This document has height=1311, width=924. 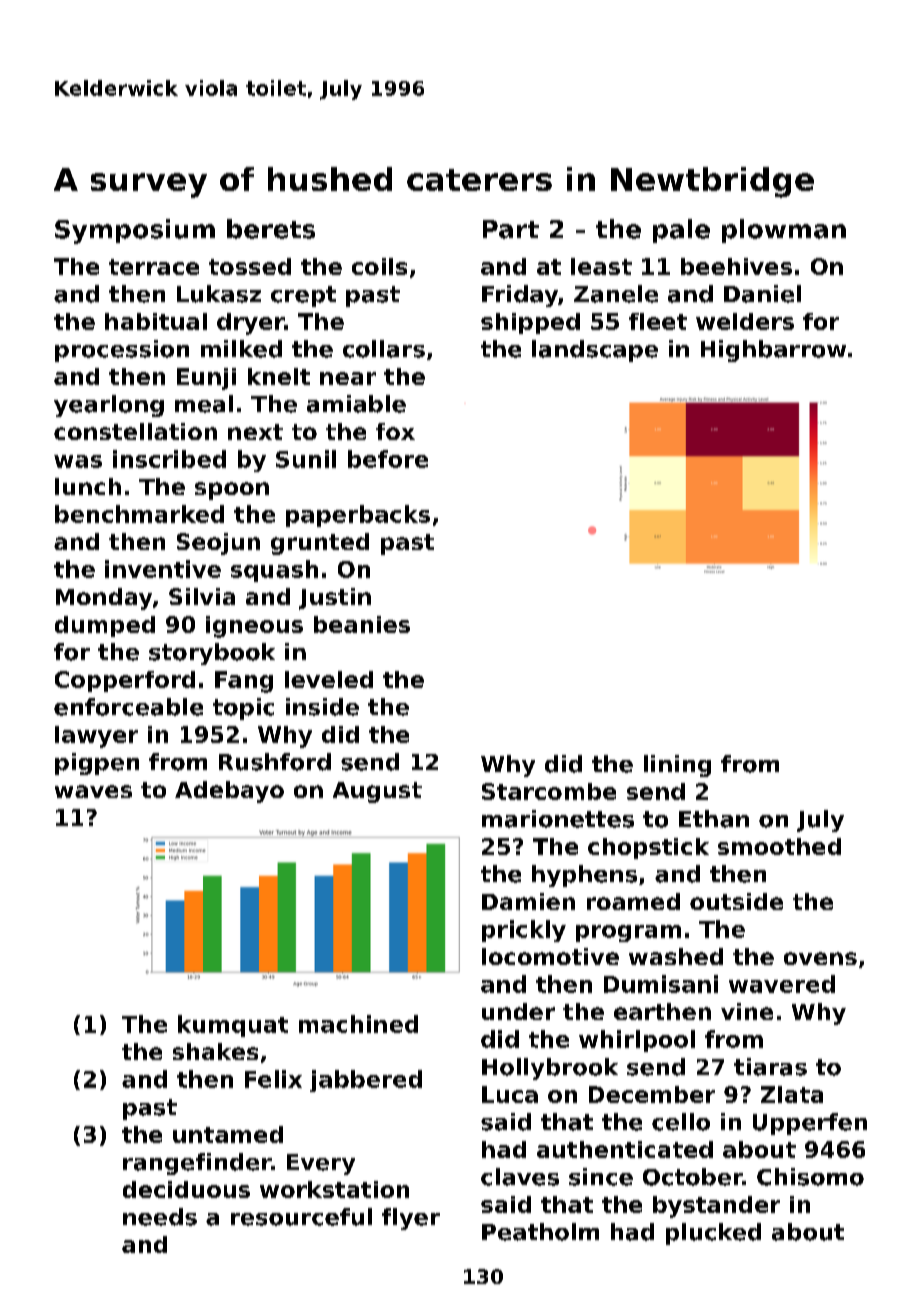 I want to click on berets, so click(x=271, y=229).
